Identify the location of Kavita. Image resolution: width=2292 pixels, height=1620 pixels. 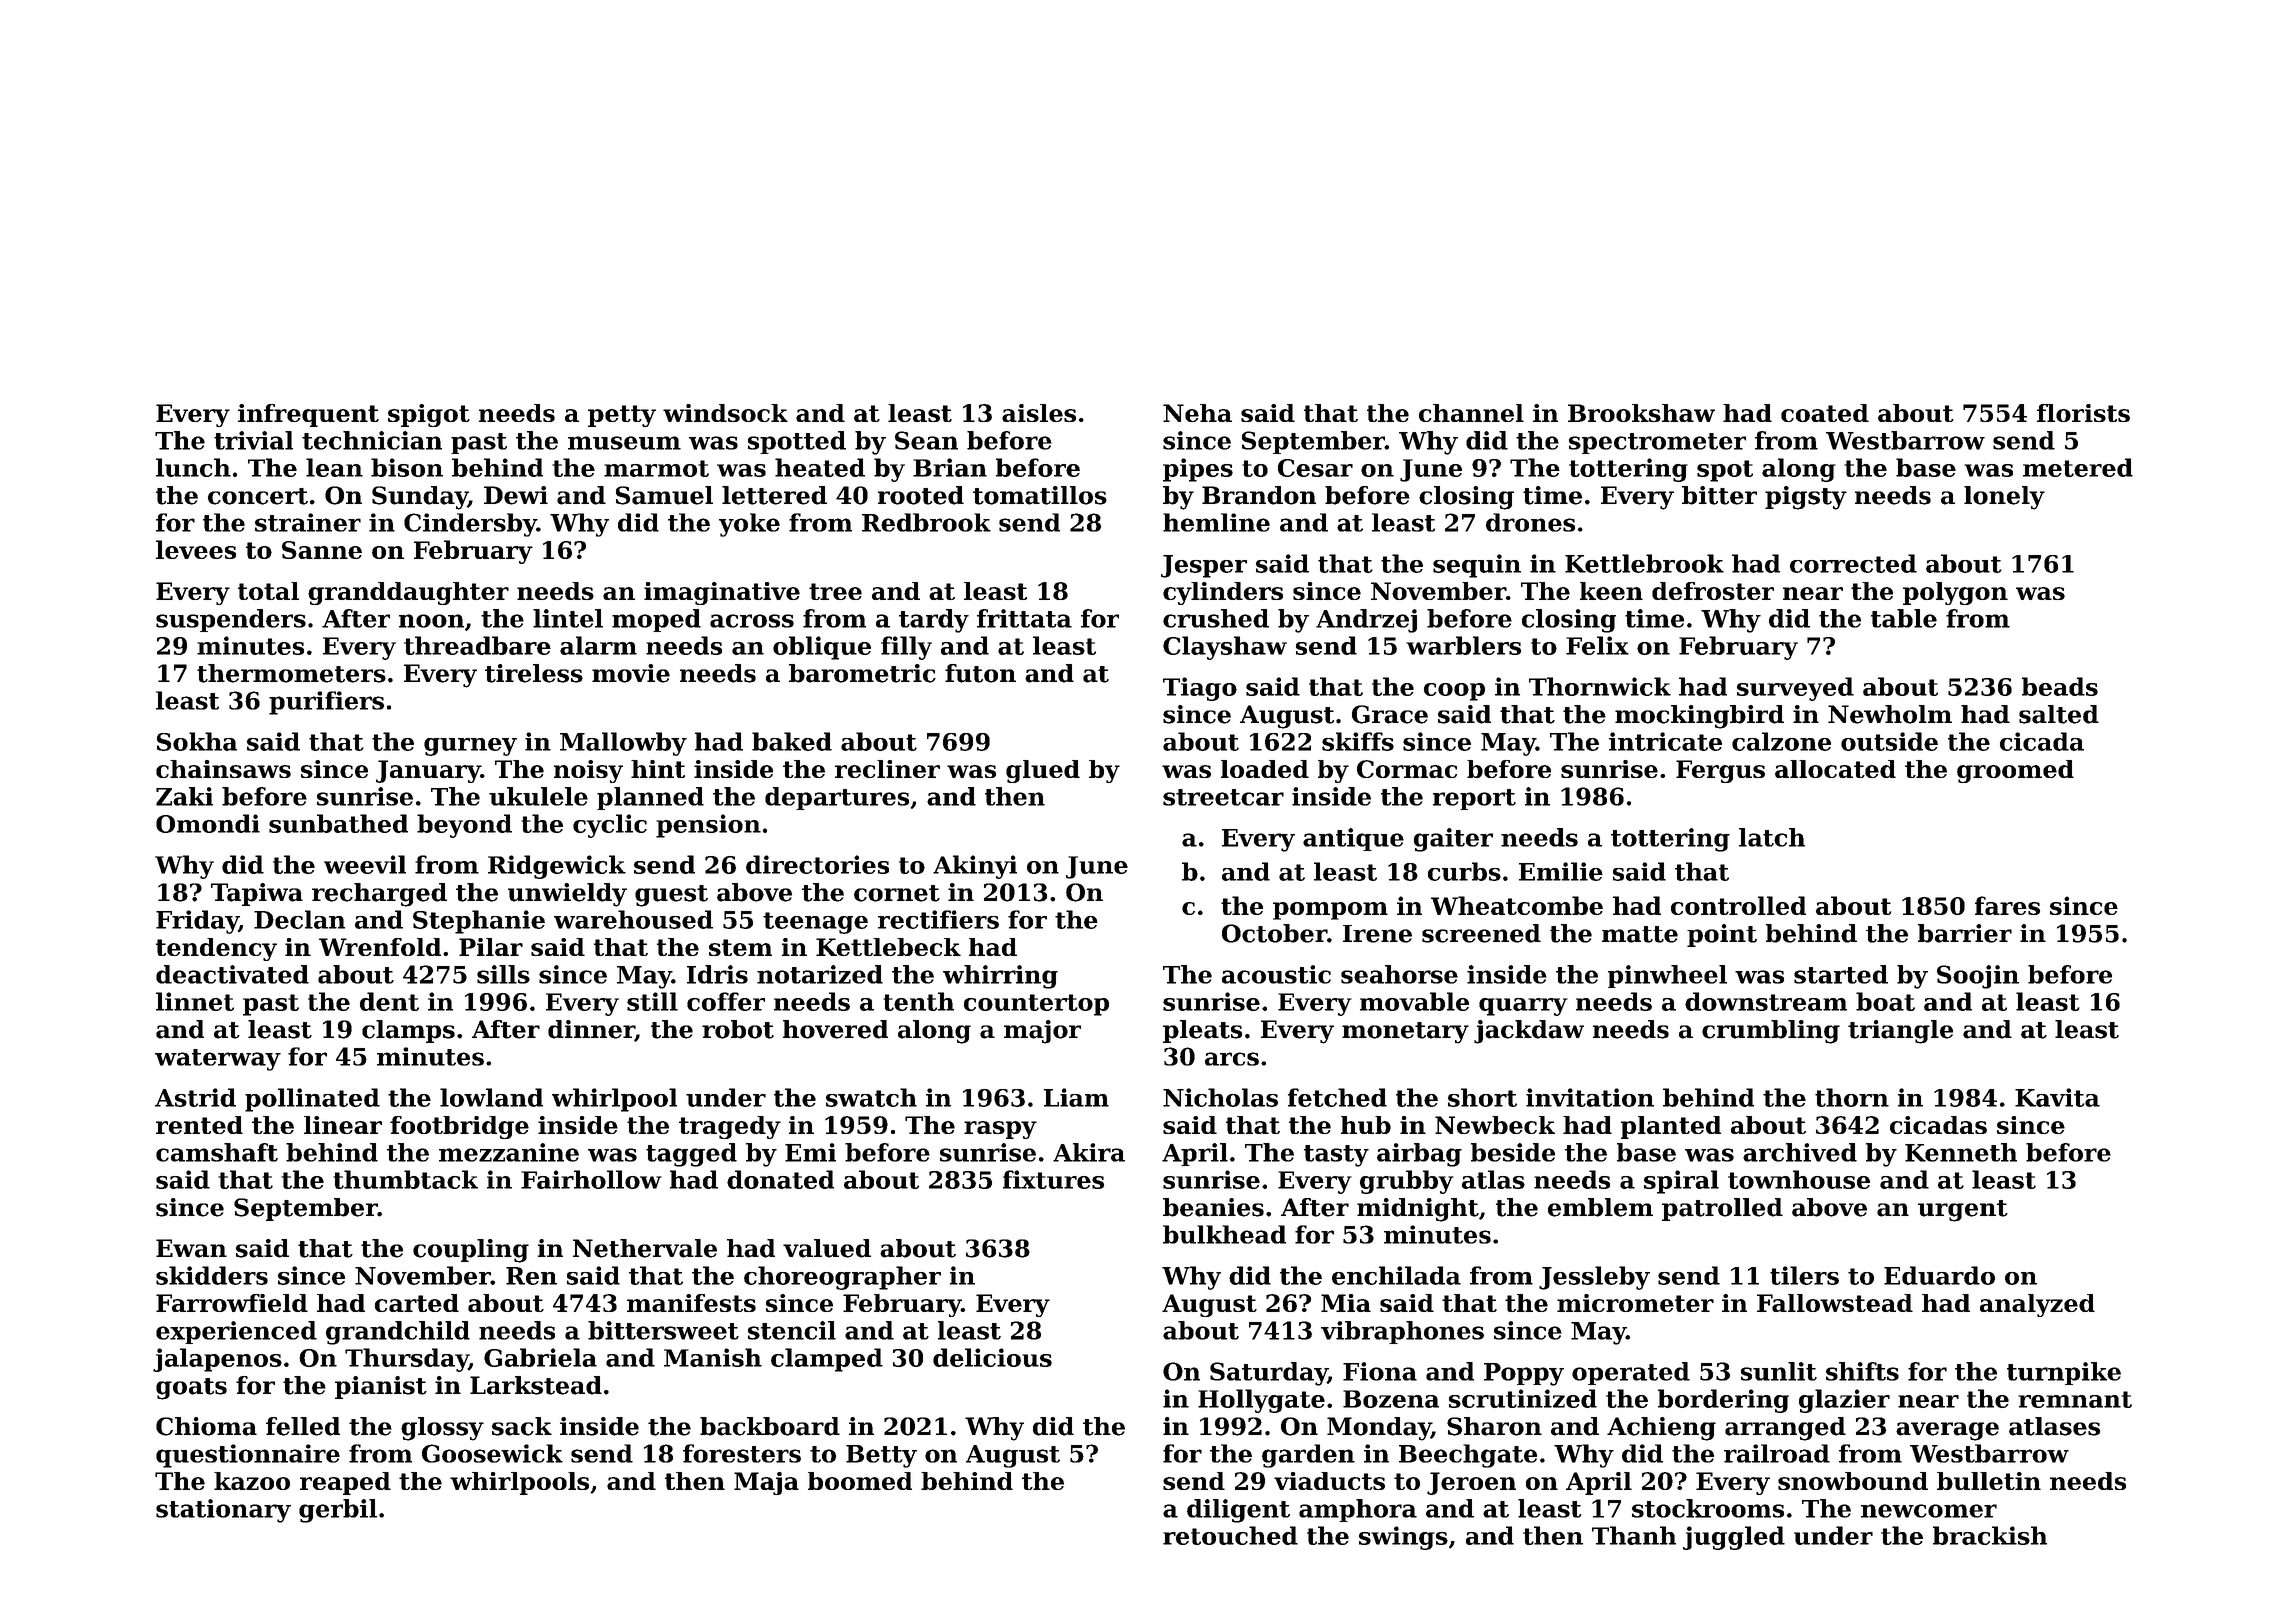
(2057, 1097).
